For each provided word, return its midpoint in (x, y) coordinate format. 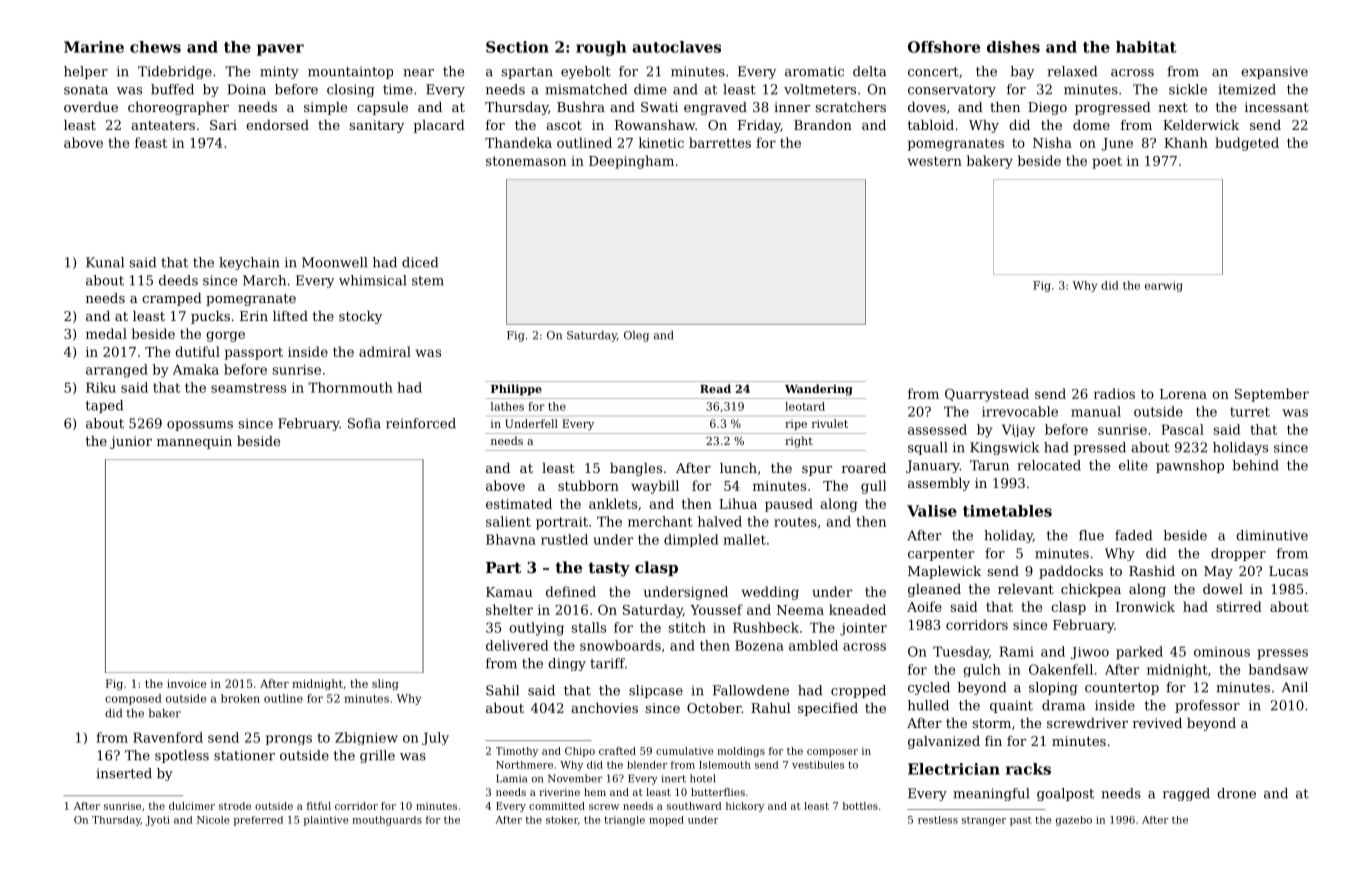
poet (1107, 162)
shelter (509, 609)
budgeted (1247, 144)
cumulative (685, 751)
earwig (1163, 286)
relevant (1026, 589)
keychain (249, 263)
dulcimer (192, 806)
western (934, 161)
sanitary (376, 126)
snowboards (620, 645)
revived (1157, 723)
